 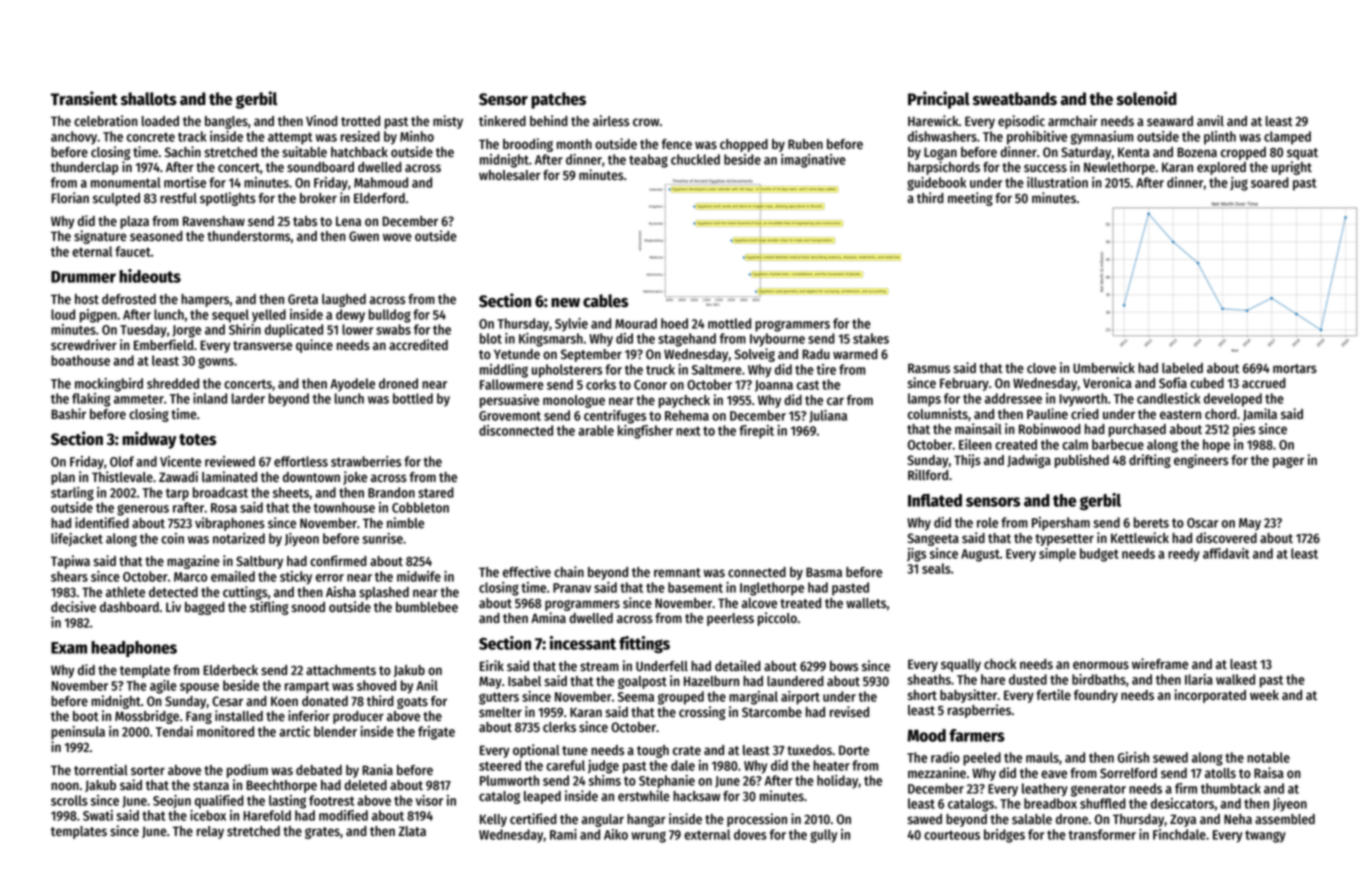 I want to click on cables, so click(x=605, y=301).
